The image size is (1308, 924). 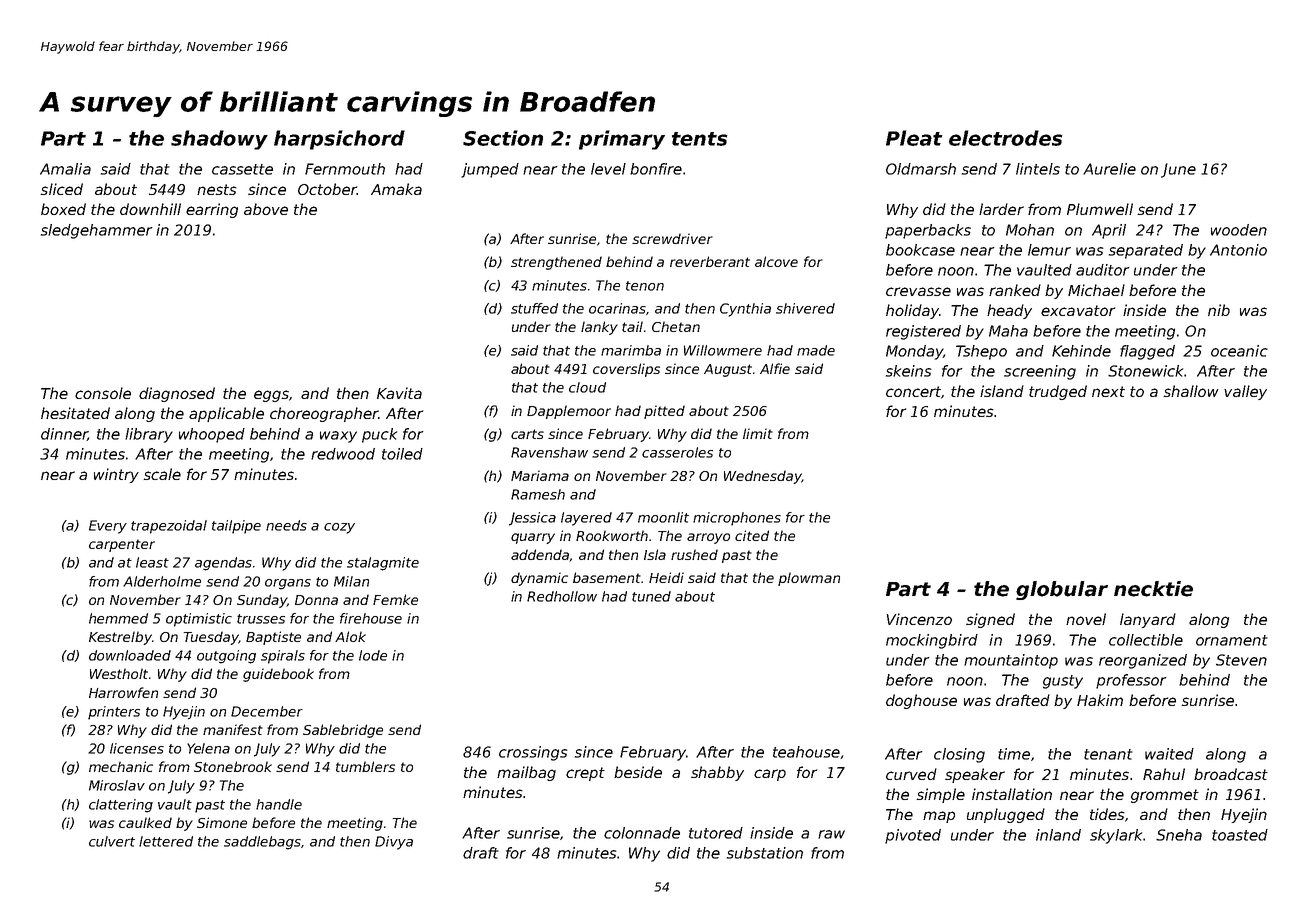 What do you see at coordinates (64, 434) in the image?
I see `dinner` at bounding box center [64, 434].
